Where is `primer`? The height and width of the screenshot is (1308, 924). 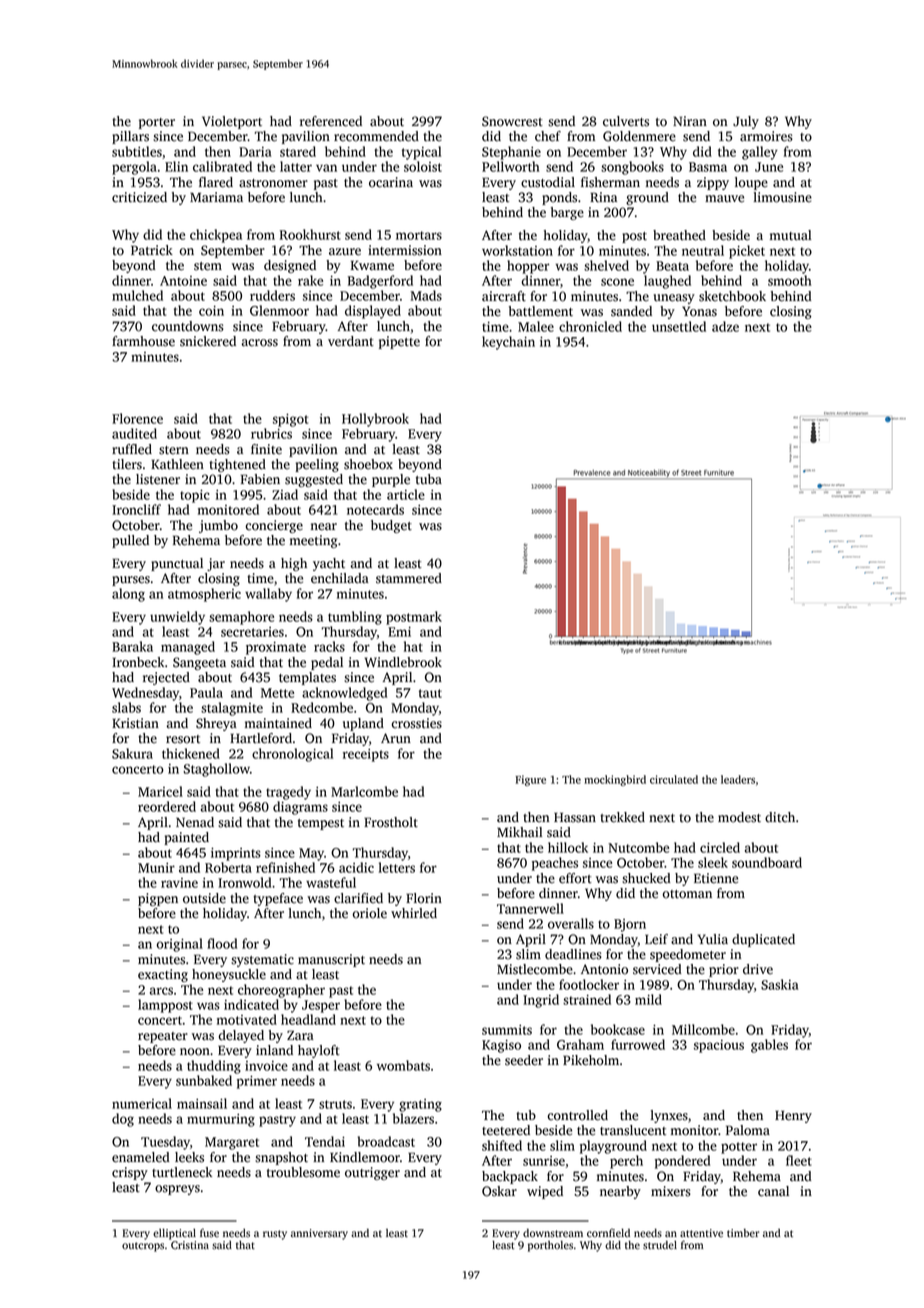
primer is located at coordinates (257, 1082).
